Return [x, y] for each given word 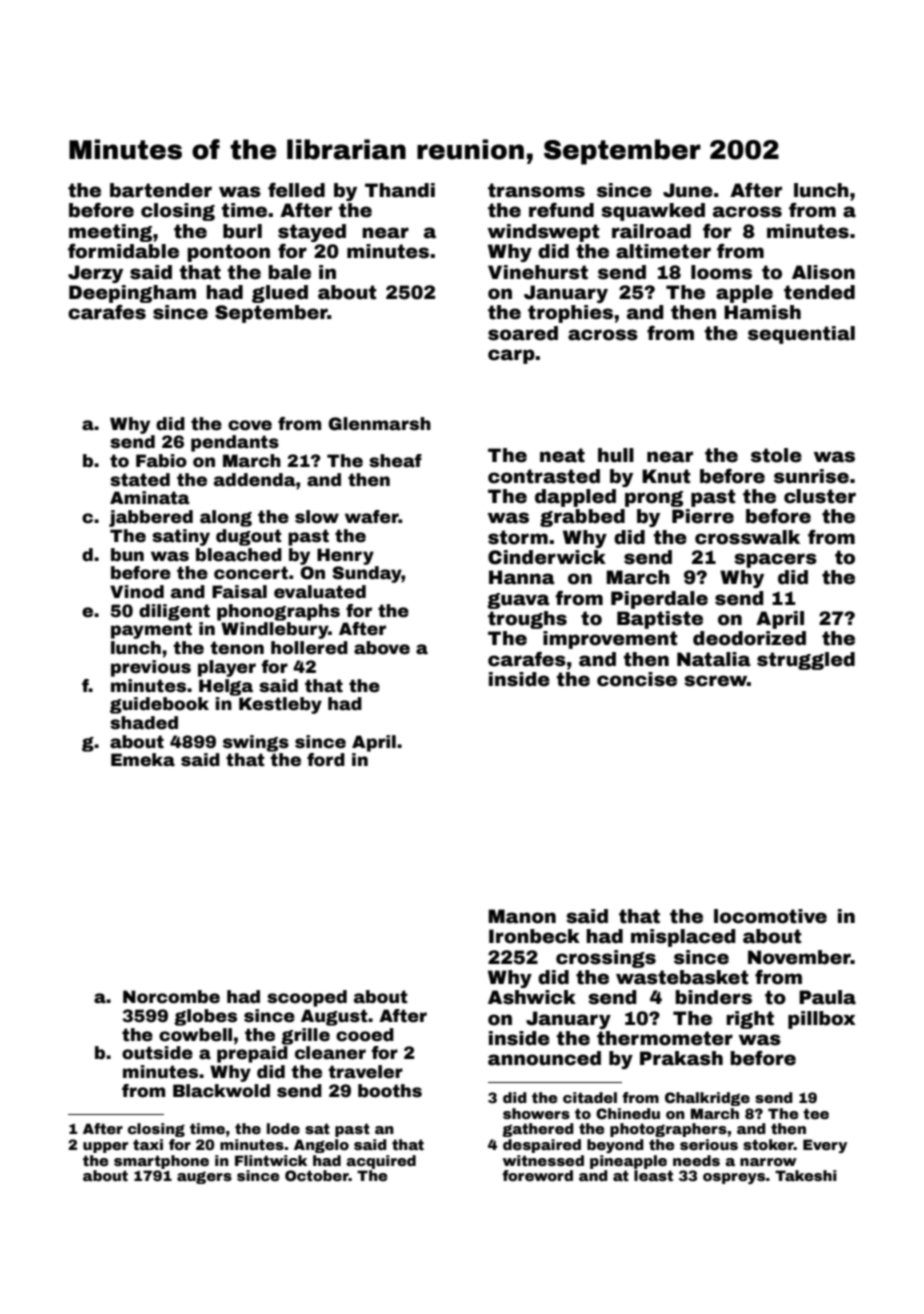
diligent [174, 612]
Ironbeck [534, 936]
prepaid [252, 1054]
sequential [801, 335]
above [382, 648]
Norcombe [171, 997]
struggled [806, 661]
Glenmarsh [379, 424]
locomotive [770, 916]
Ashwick [532, 997]
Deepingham [132, 294]
